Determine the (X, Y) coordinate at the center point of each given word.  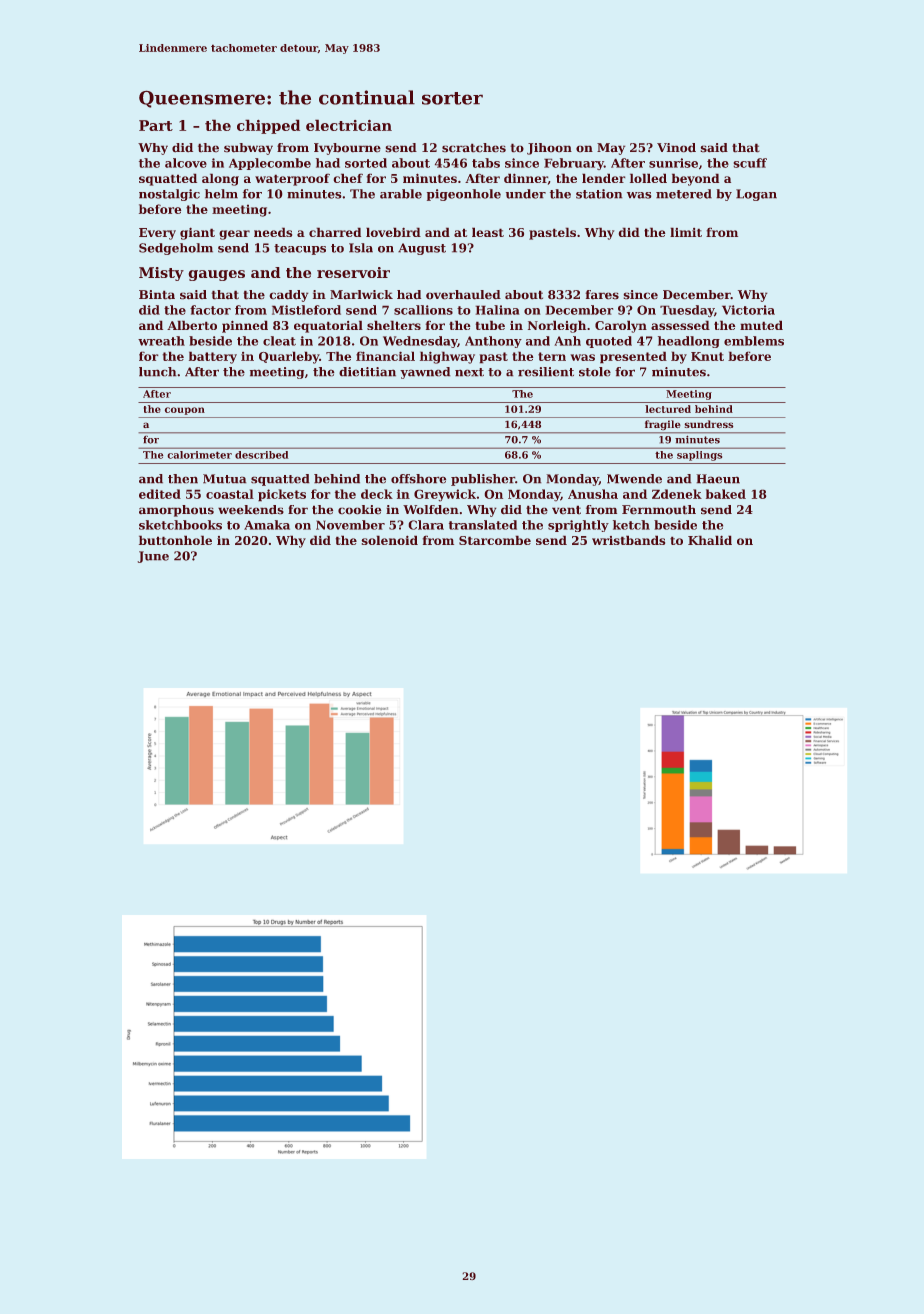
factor (210, 310)
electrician (349, 125)
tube (490, 325)
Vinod (676, 147)
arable (401, 194)
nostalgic (169, 195)
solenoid (390, 540)
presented (633, 357)
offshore (418, 478)
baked (726, 494)
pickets (282, 495)
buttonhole (175, 540)
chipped (268, 127)
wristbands (628, 540)
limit (686, 232)
